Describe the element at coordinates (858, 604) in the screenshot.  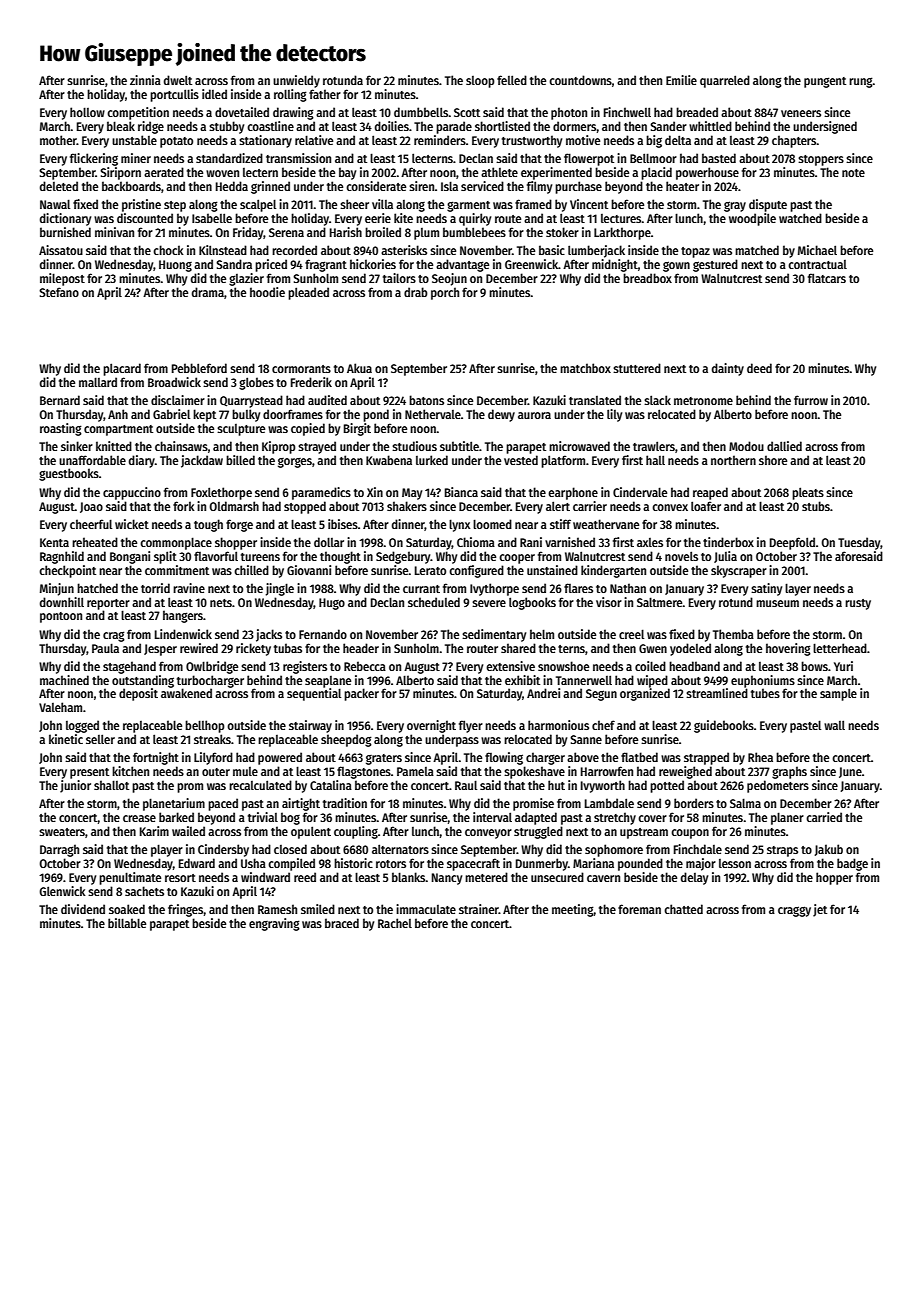
I see `rusty` at that location.
